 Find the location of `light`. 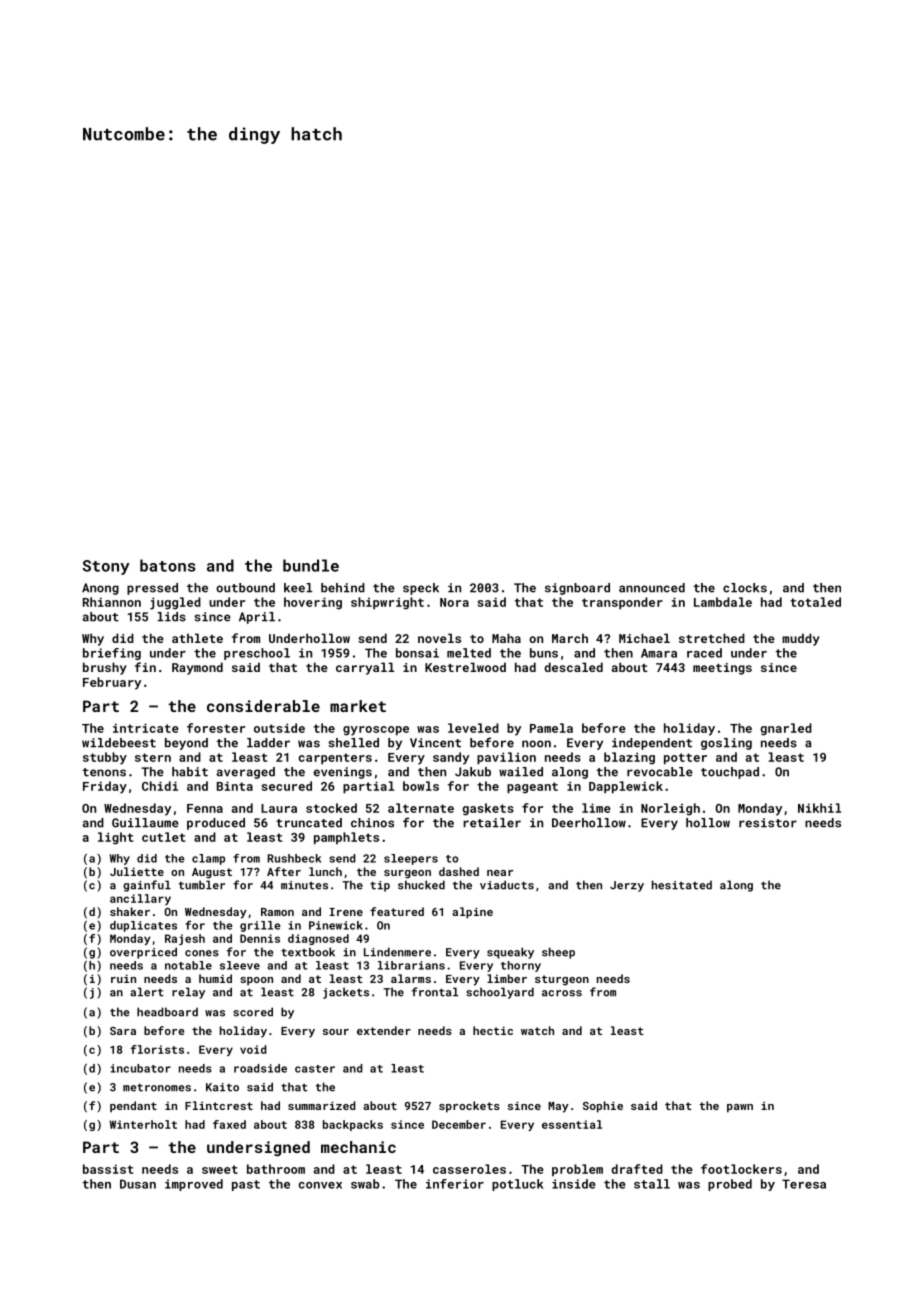

light is located at coordinates (115, 838).
